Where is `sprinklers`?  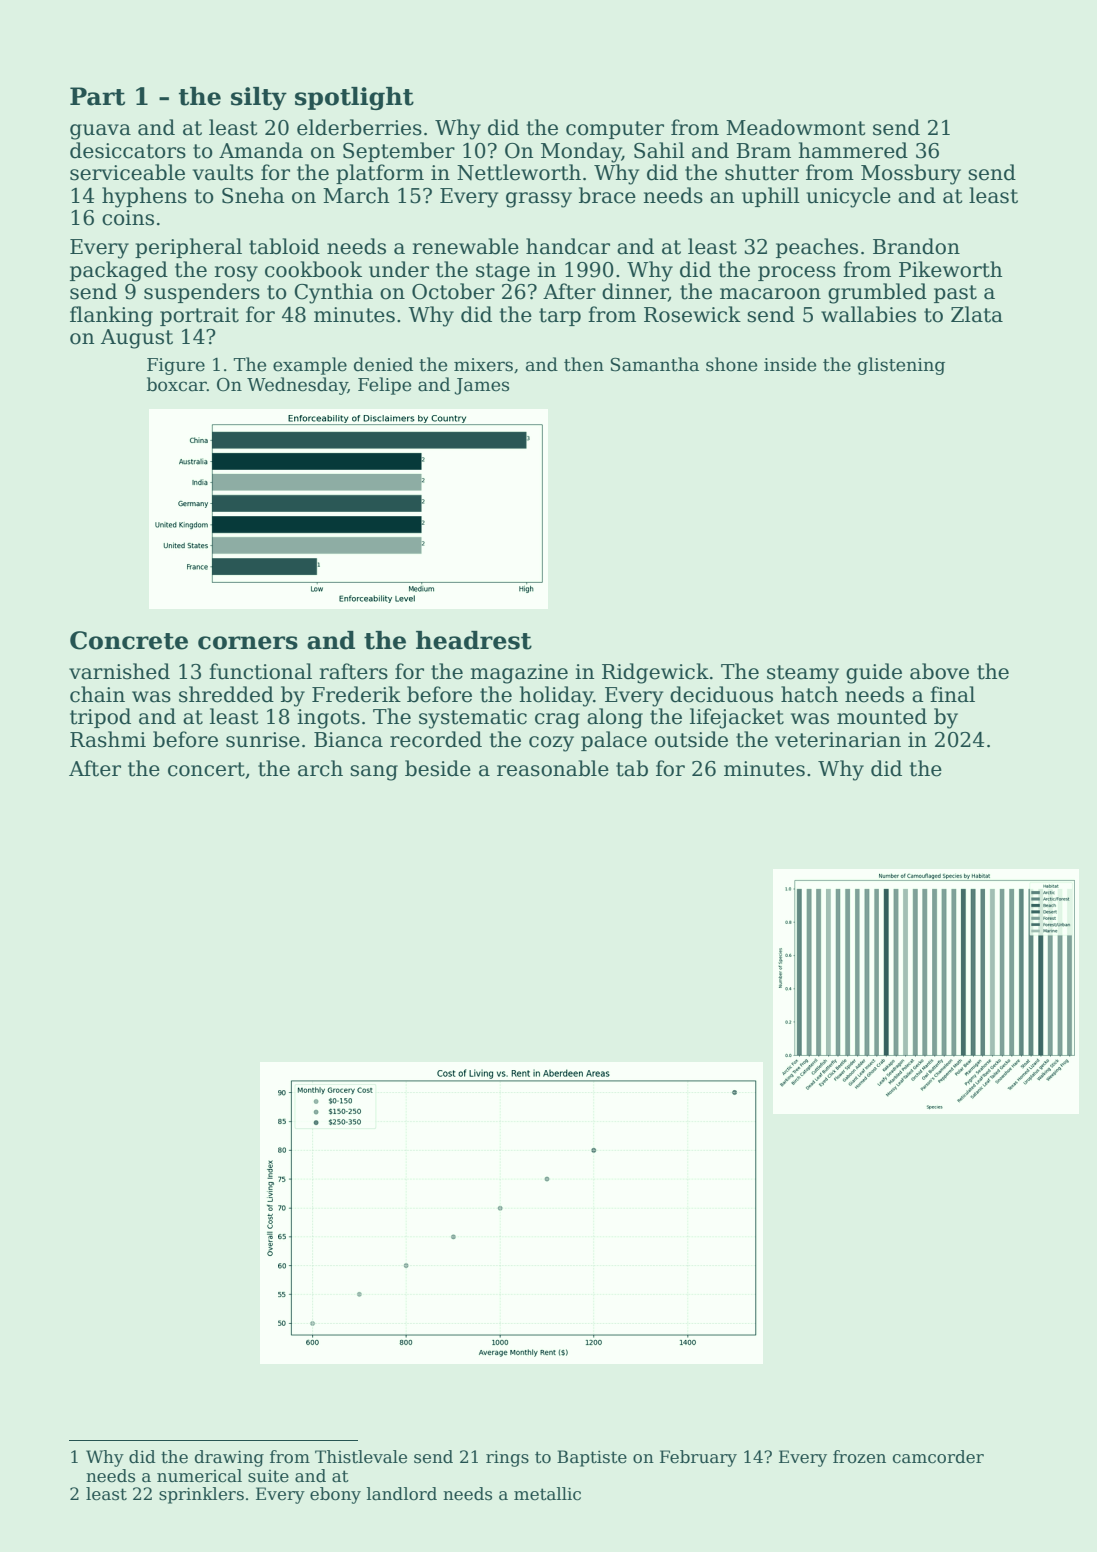
sprinklers is located at coordinates (201, 1495).
